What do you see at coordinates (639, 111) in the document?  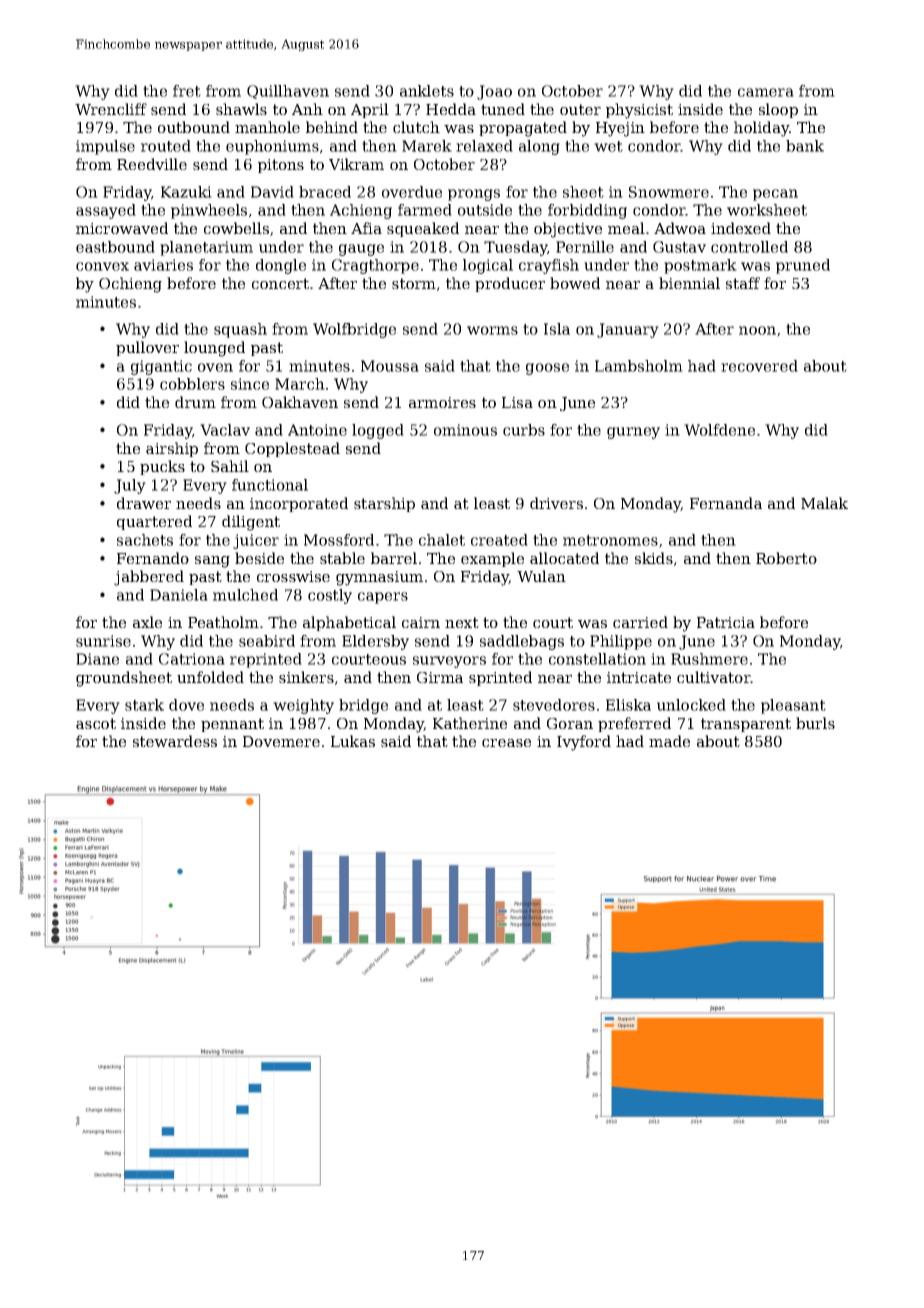 I see `physicist` at bounding box center [639, 111].
